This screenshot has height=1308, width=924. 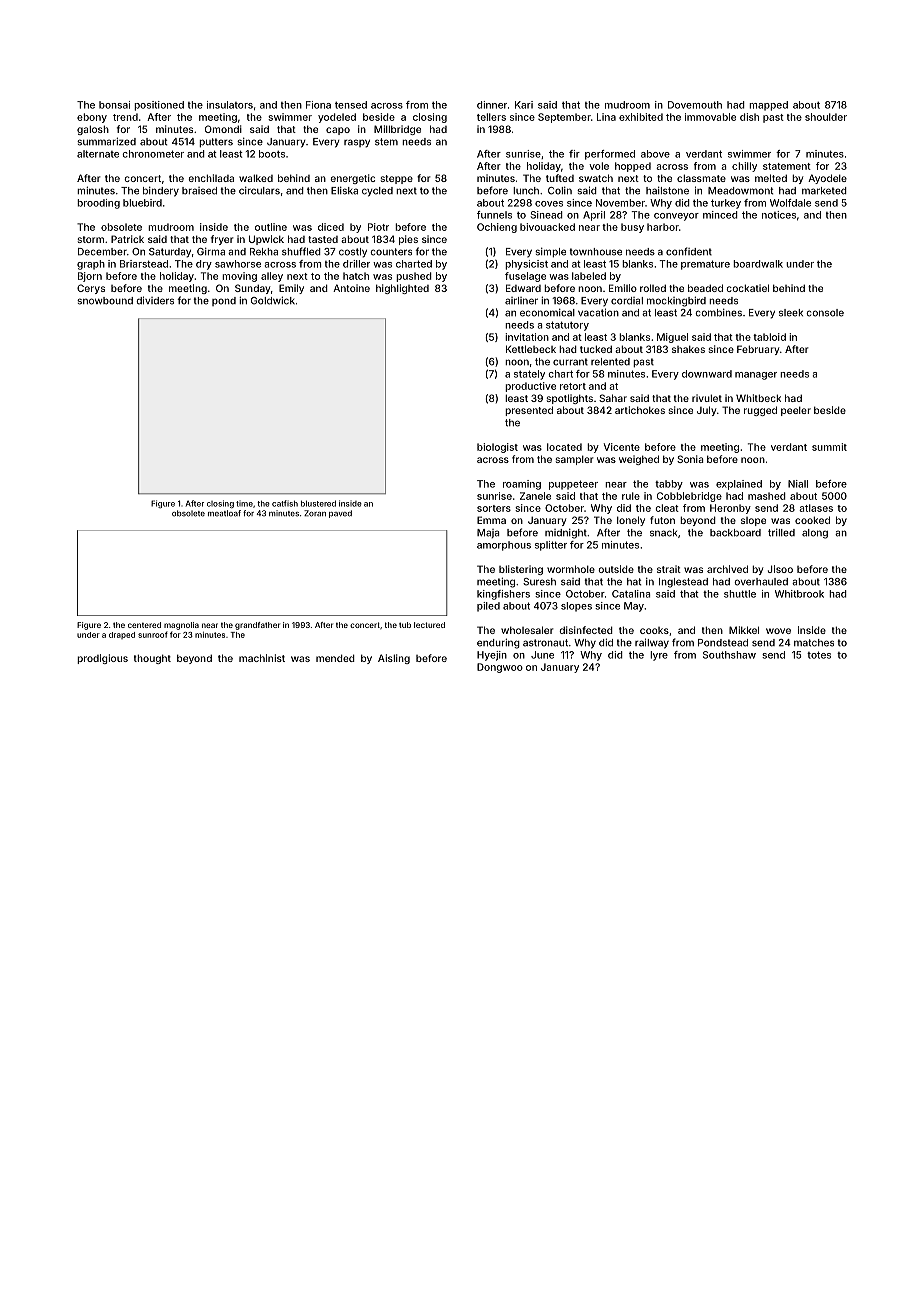 I want to click on Whitbrook, so click(x=799, y=594).
